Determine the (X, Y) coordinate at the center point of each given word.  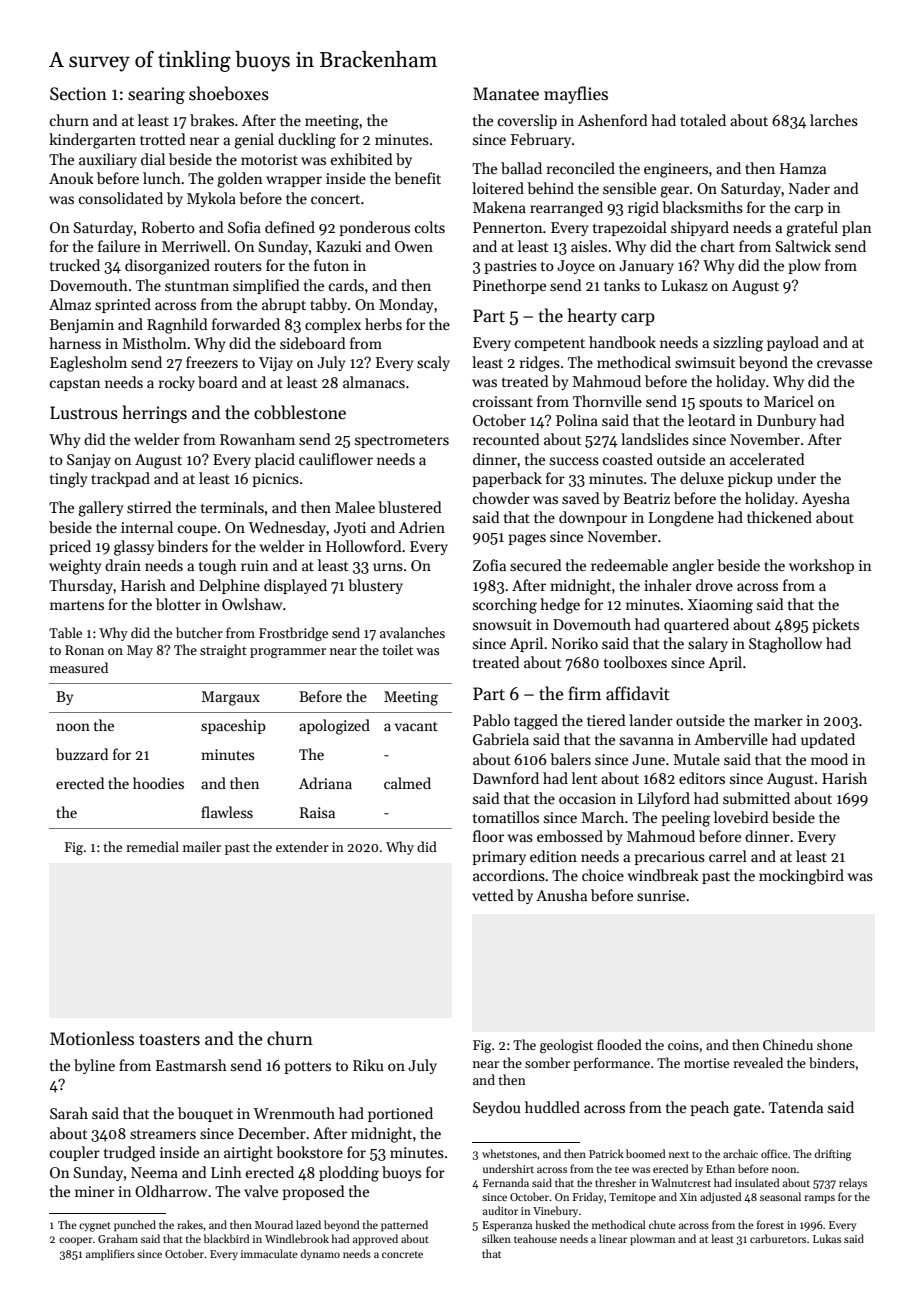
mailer (202, 846)
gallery (100, 509)
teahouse (535, 1238)
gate (747, 1110)
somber (547, 1062)
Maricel (789, 401)
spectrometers (402, 441)
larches (834, 120)
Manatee (506, 94)
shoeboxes (229, 93)
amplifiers (110, 1255)
